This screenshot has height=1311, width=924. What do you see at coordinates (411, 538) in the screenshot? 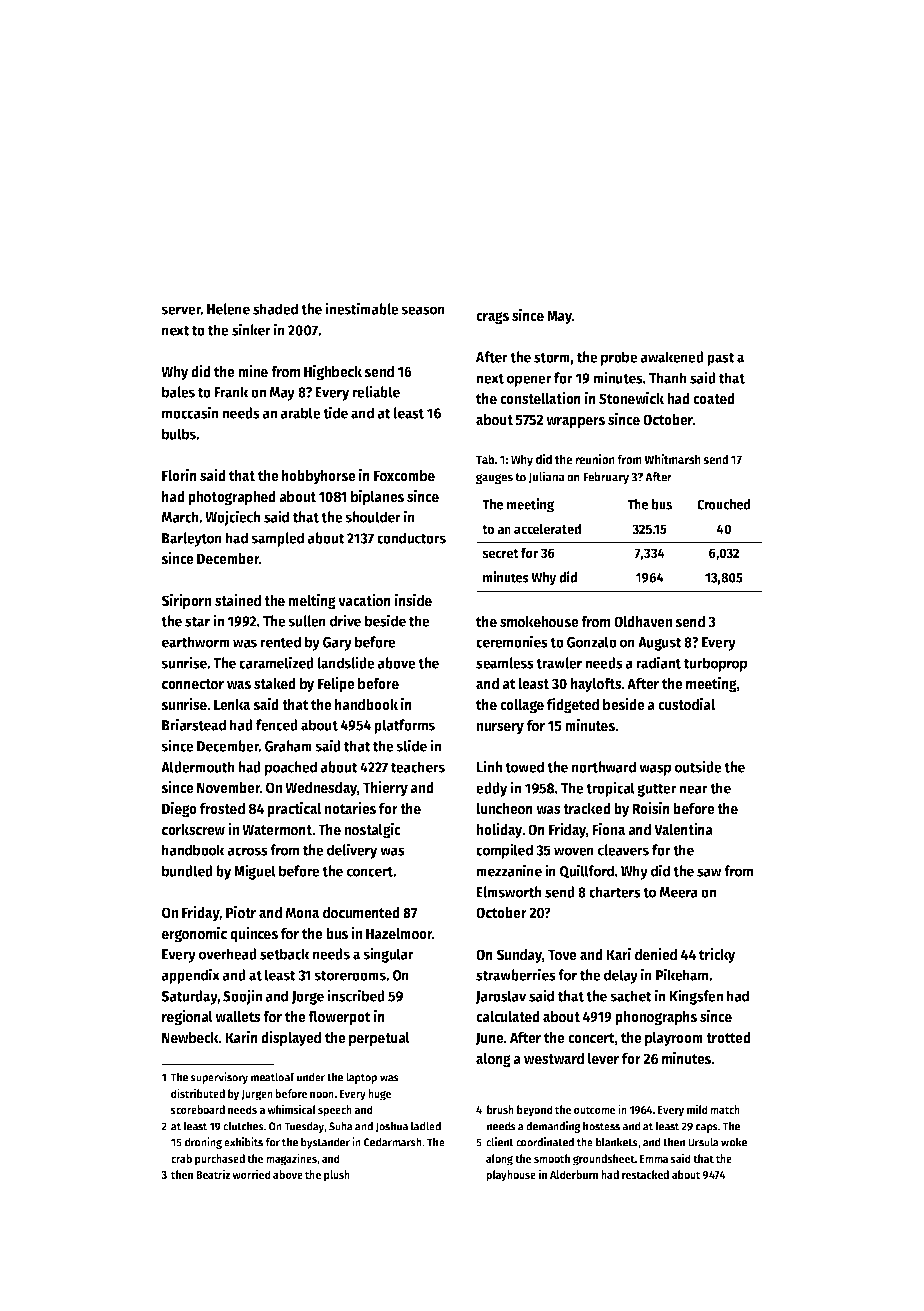
I see `conductors` at bounding box center [411, 538].
